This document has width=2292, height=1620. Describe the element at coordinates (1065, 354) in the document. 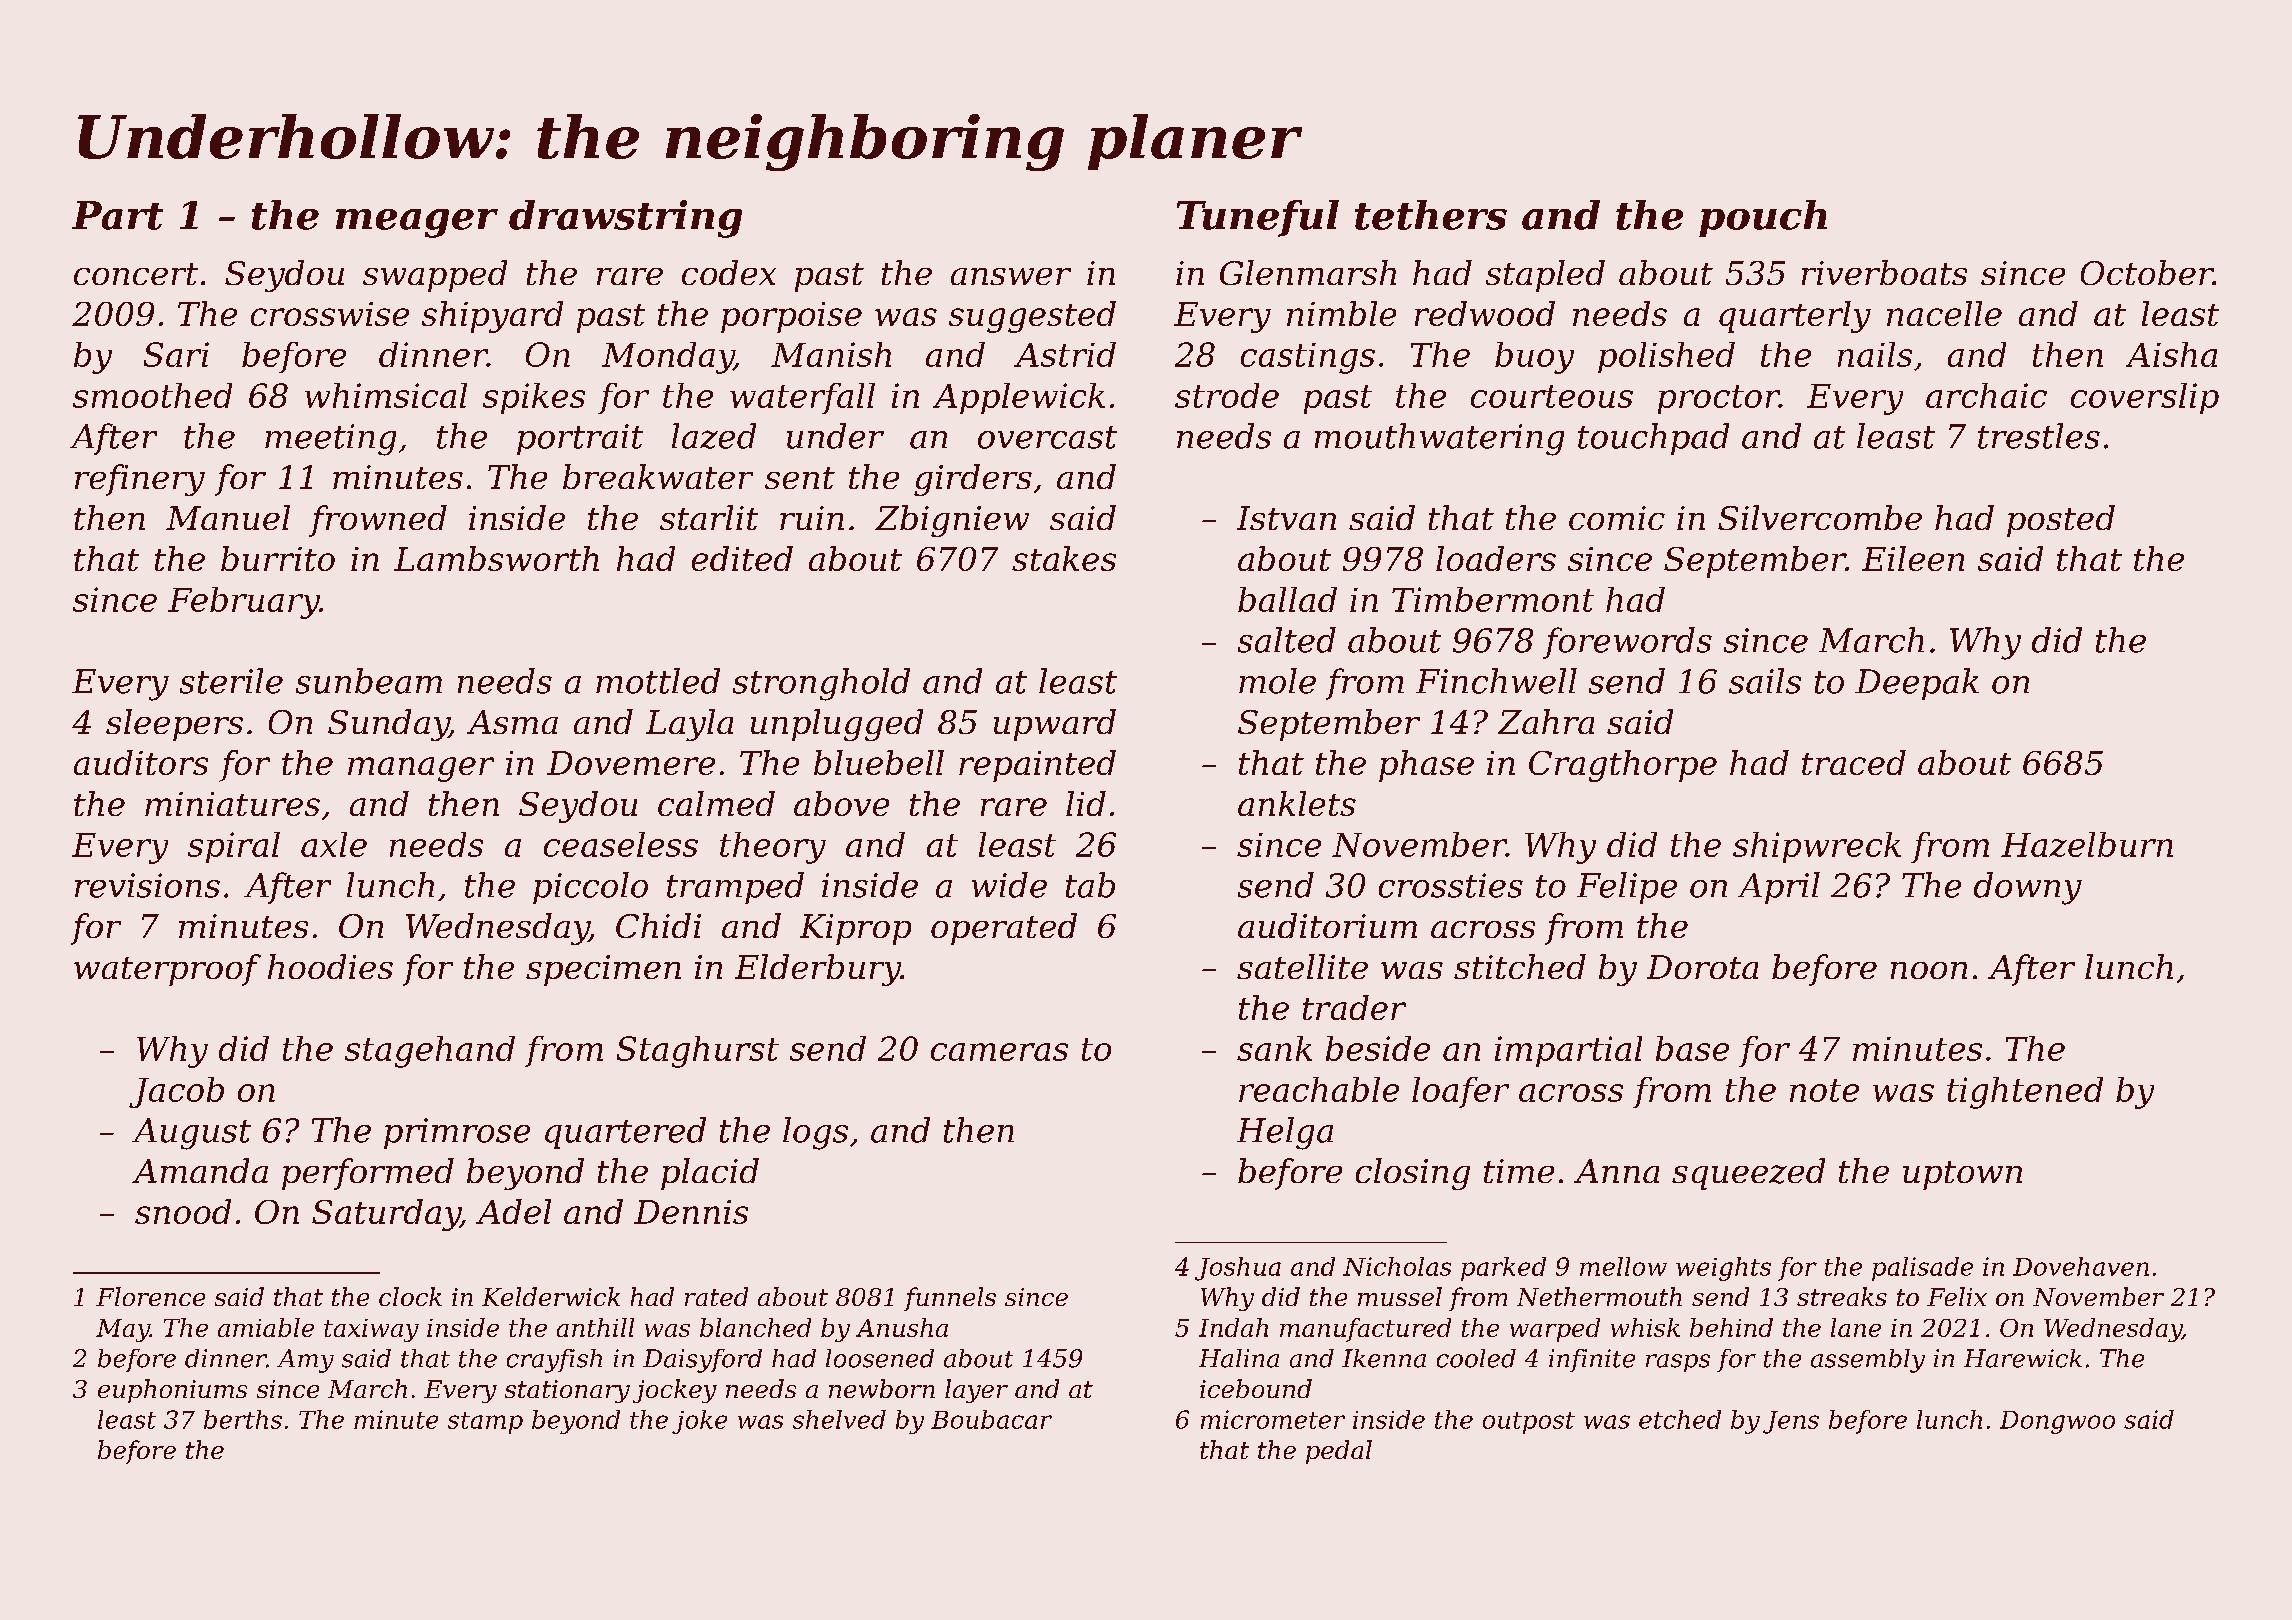

I see `Astrid` at that location.
